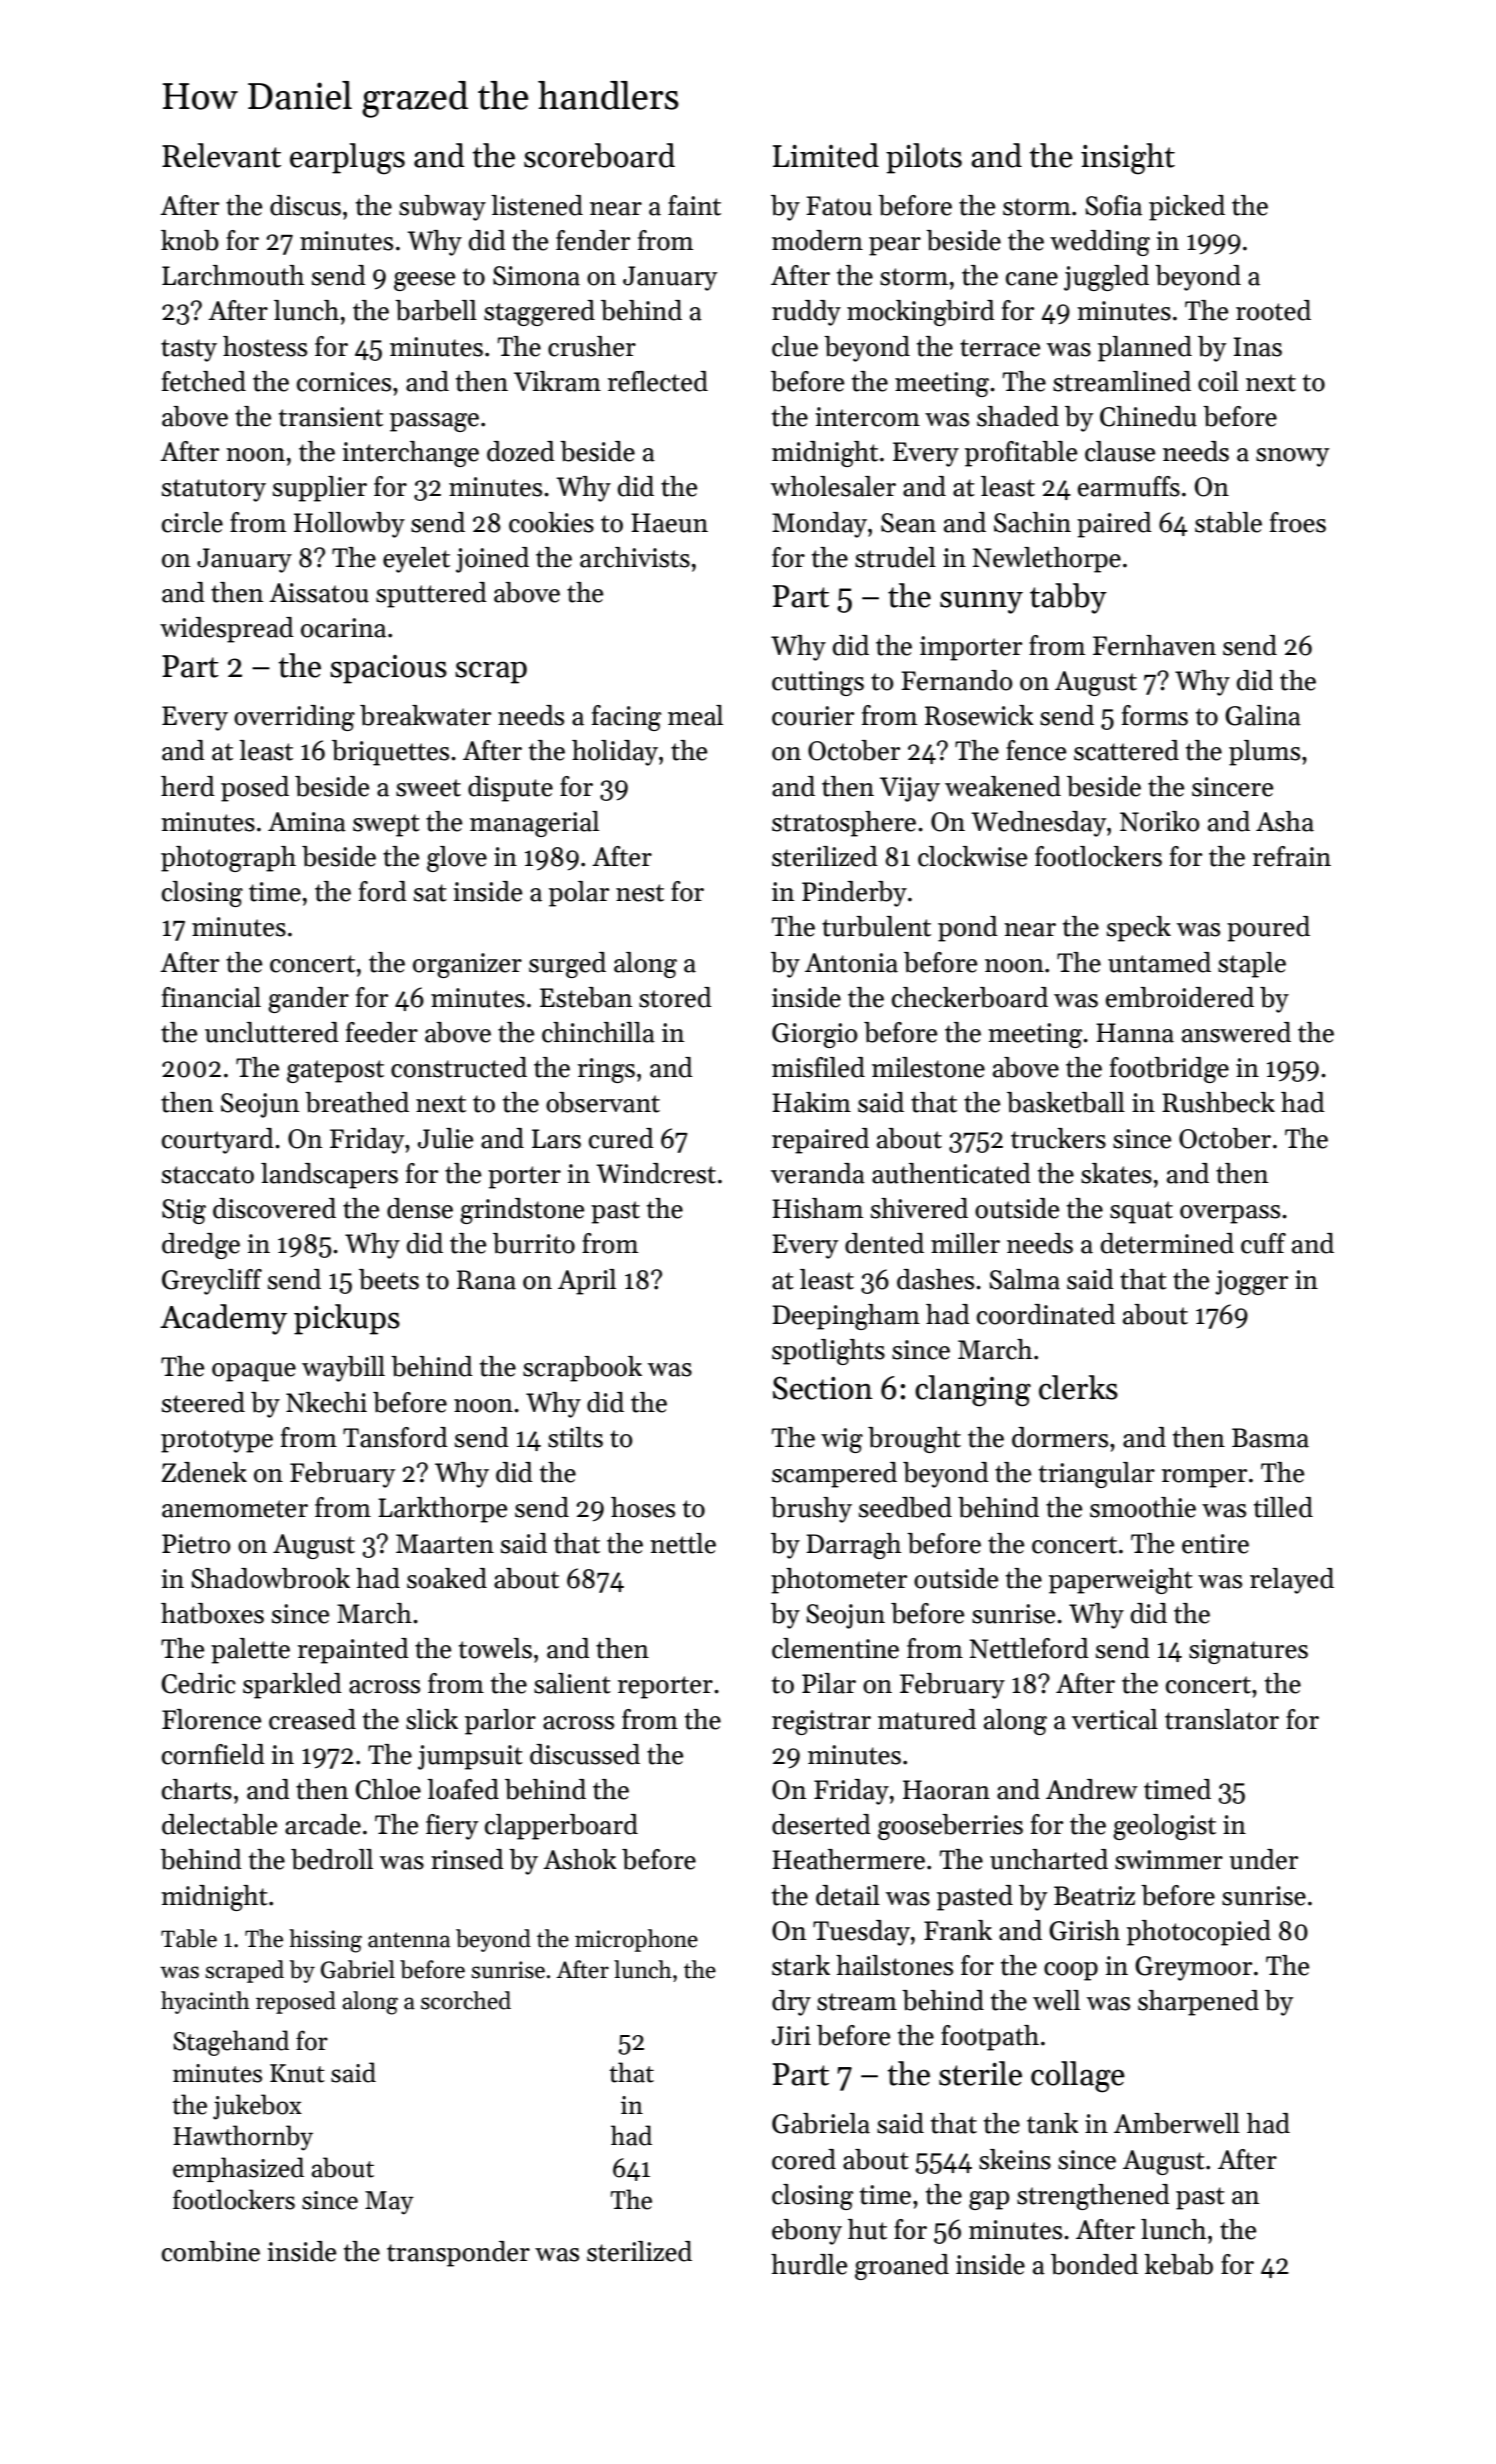 This screenshot has height=2464, width=1496. Describe the element at coordinates (1128, 159) in the screenshot. I see `insight` at that location.
